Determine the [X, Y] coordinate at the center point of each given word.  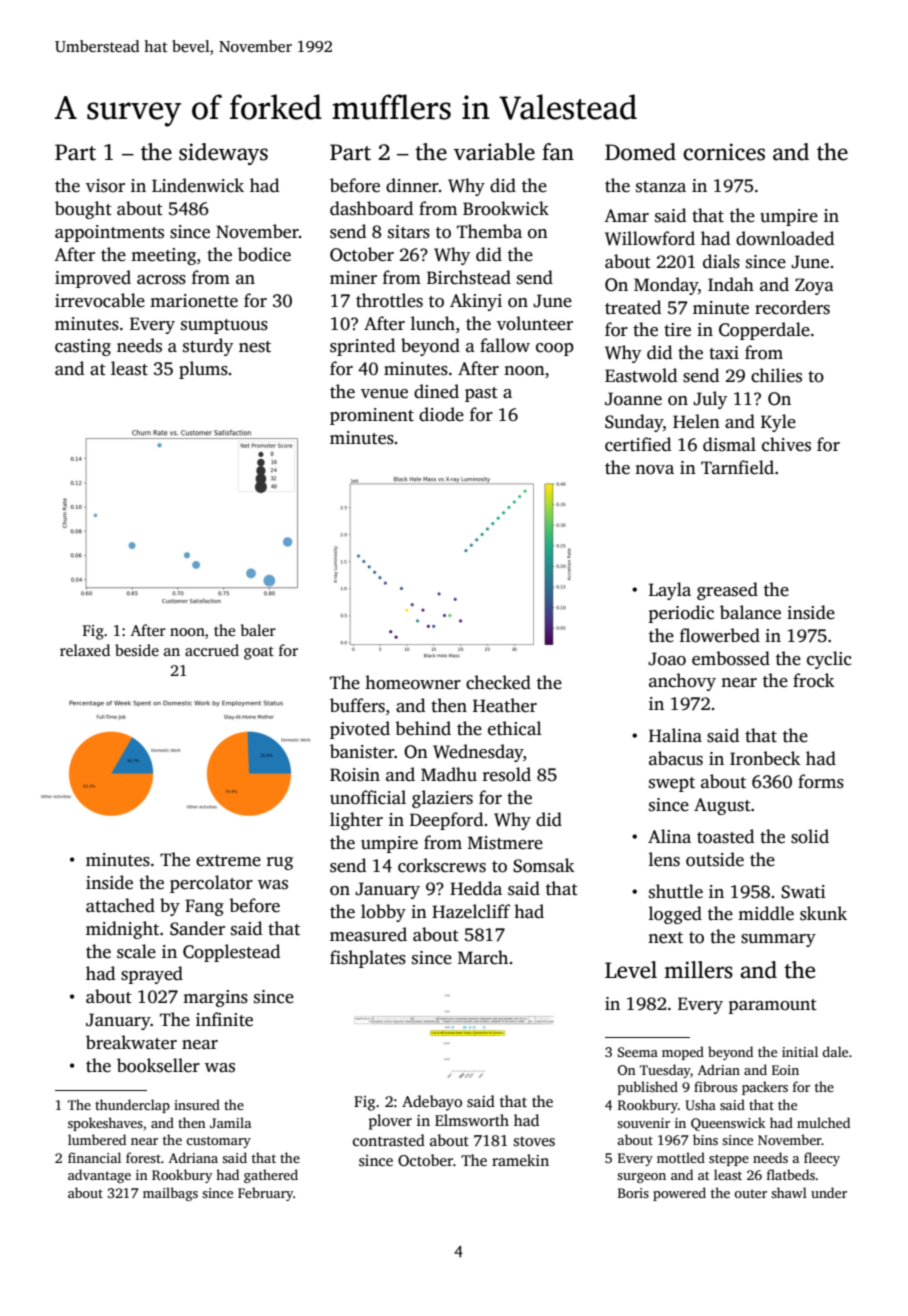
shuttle [676, 891]
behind [423, 728]
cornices [724, 152]
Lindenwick [198, 185]
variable [494, 152]
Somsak [544, 865]
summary [778, 940]
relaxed [85, 650]
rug [280, 863]
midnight [122, 930]
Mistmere [505, 843]
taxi [724, 353]
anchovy [682, 682]
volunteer [535, 323]
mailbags [170, 1194]
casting [83, 347]
